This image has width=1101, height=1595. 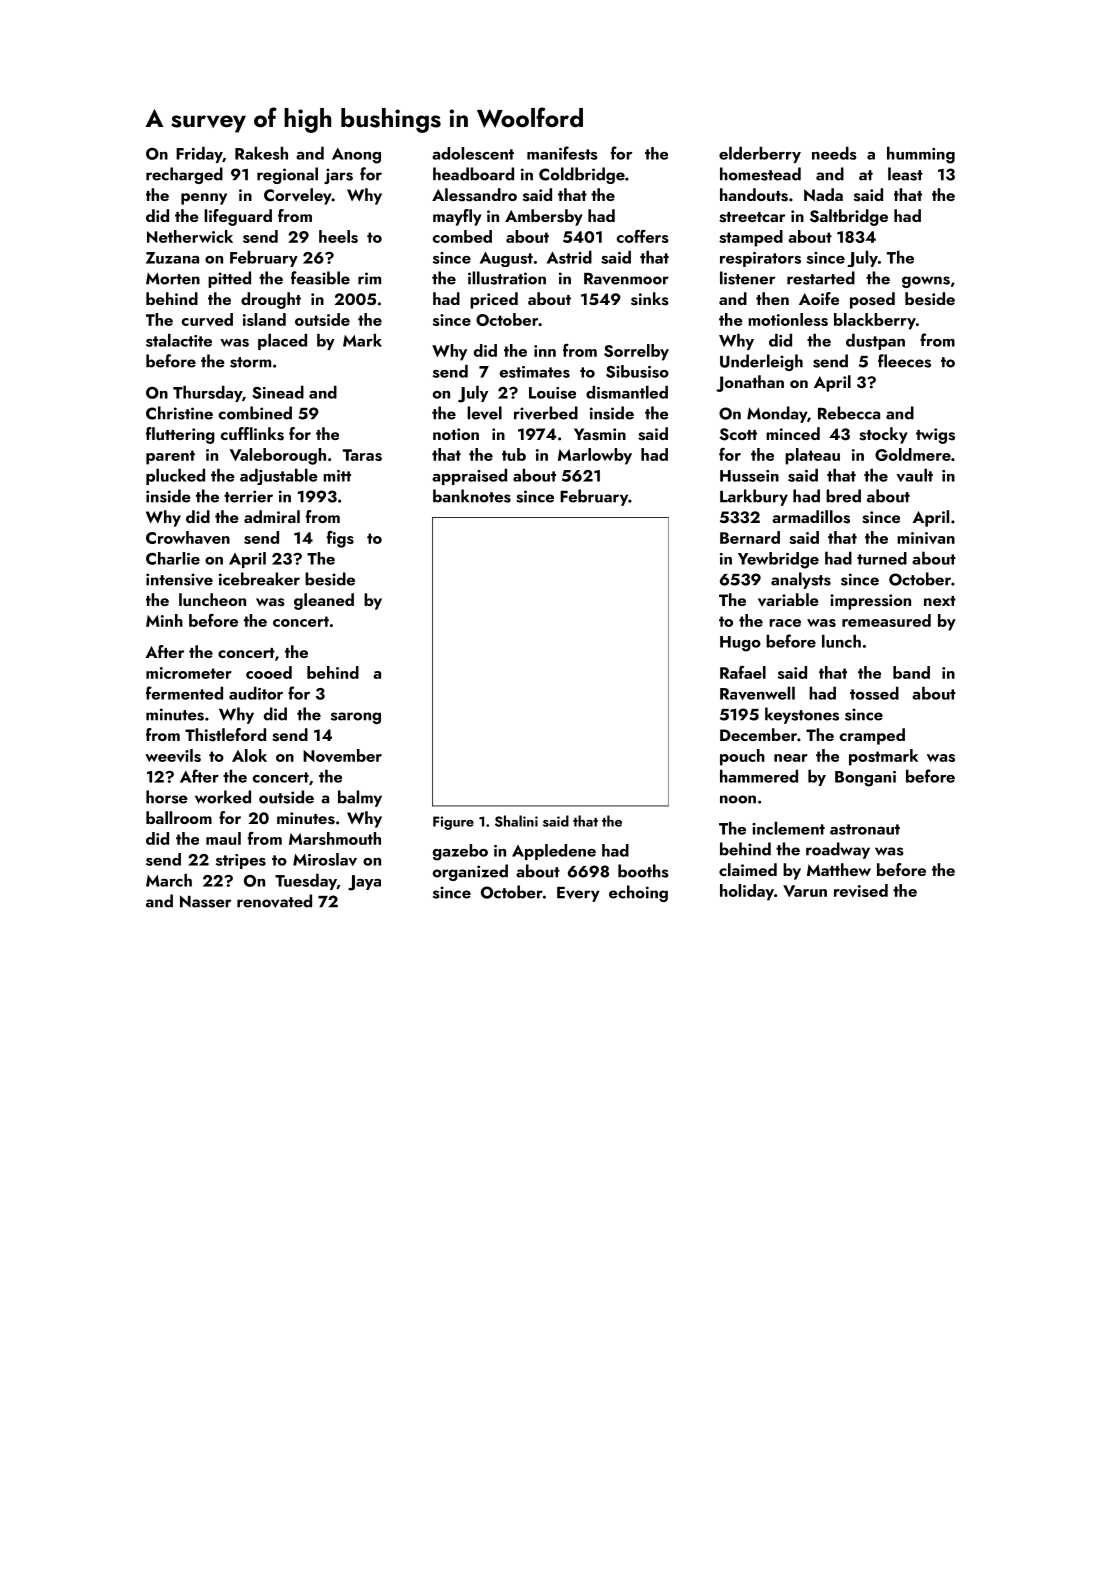 I want to click on next, so click(x=940, y=601).
